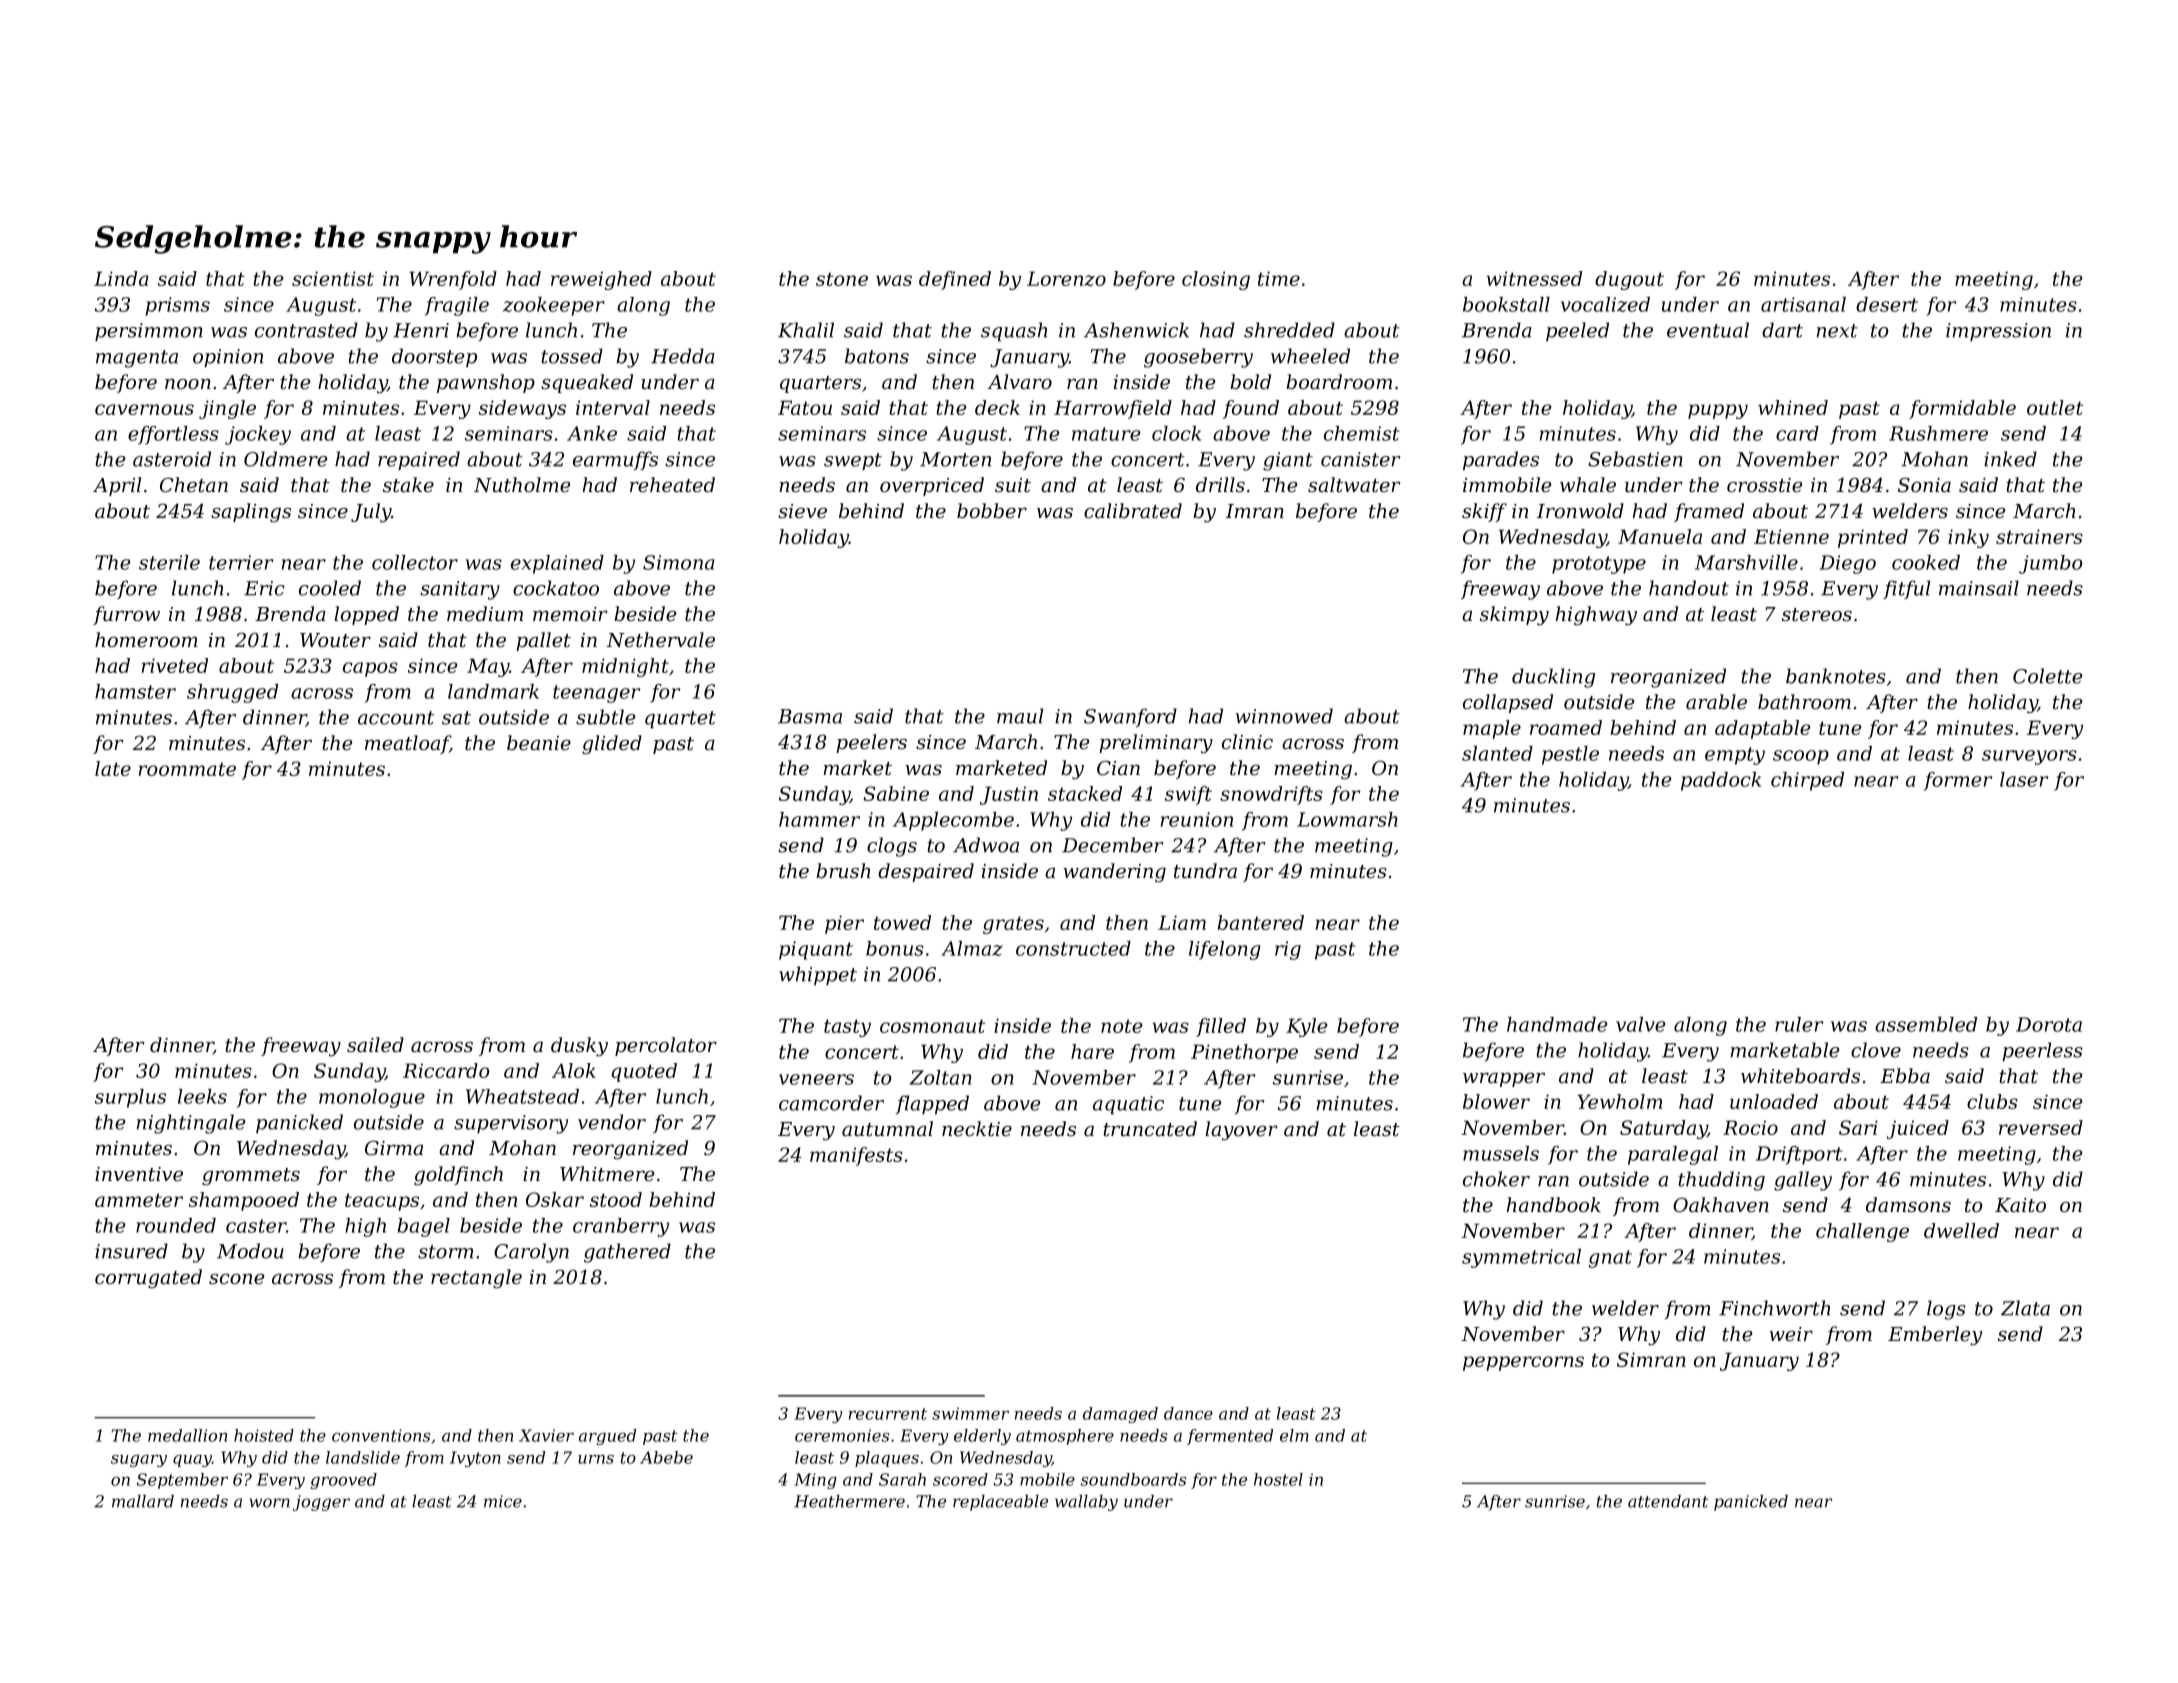 This image has width=2178, height=1683. What do you see at coordinates (2029, 757) in the image?
I see `surveyors` at bounding box center [2029, 757].
